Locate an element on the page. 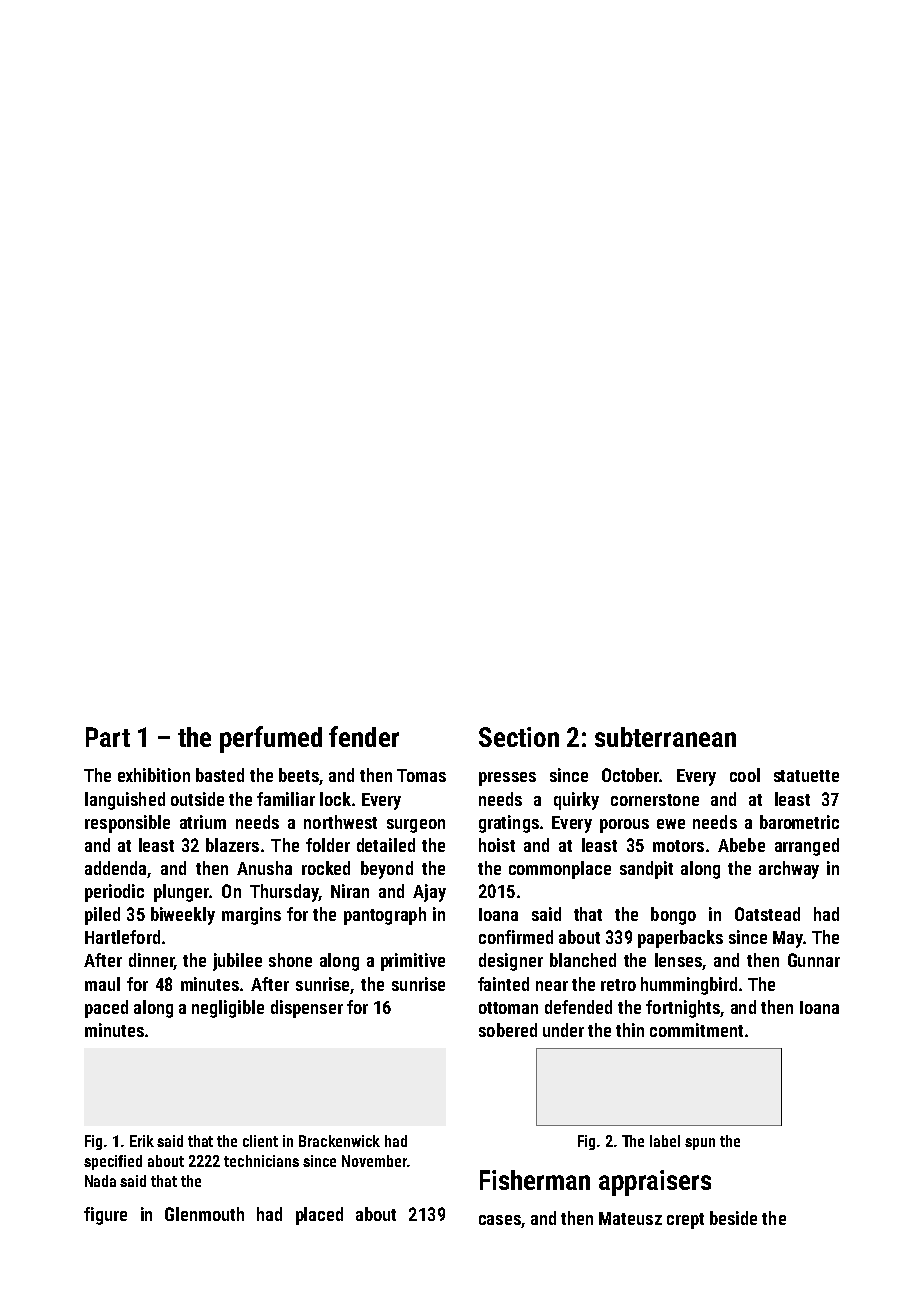 This document has height=1308, width=924. subterranean is located at coordinates (665, 737).
